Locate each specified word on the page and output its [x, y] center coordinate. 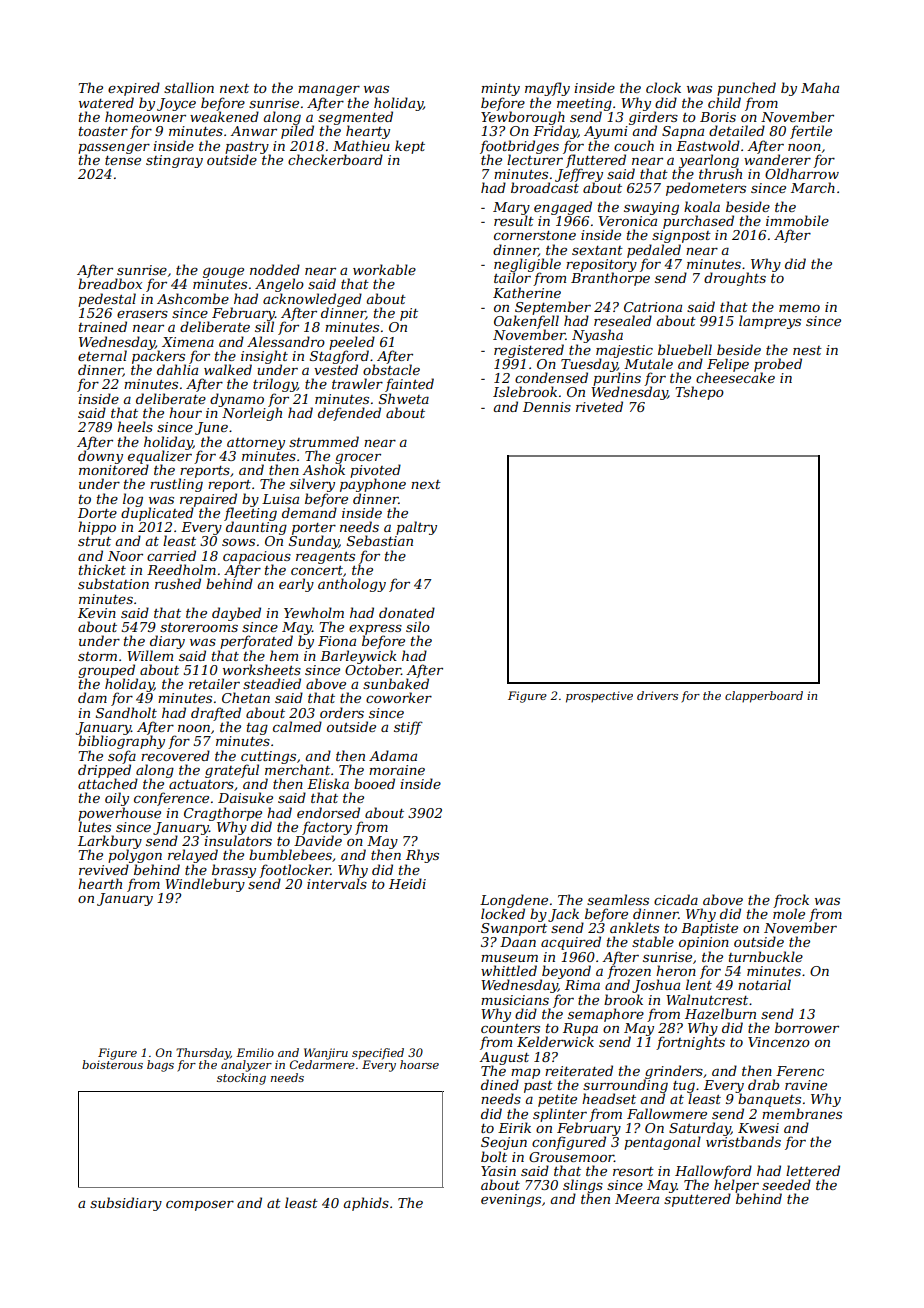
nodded [275, 269]
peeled [352, 343]
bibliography [121, 742]
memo [799, 308]
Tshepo [699, 393]
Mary [511, 208]
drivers [657, 695]
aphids [366, 1204]
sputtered [697, 1200]
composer [200, 1206]
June [211, 428]
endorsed [328, 812]
